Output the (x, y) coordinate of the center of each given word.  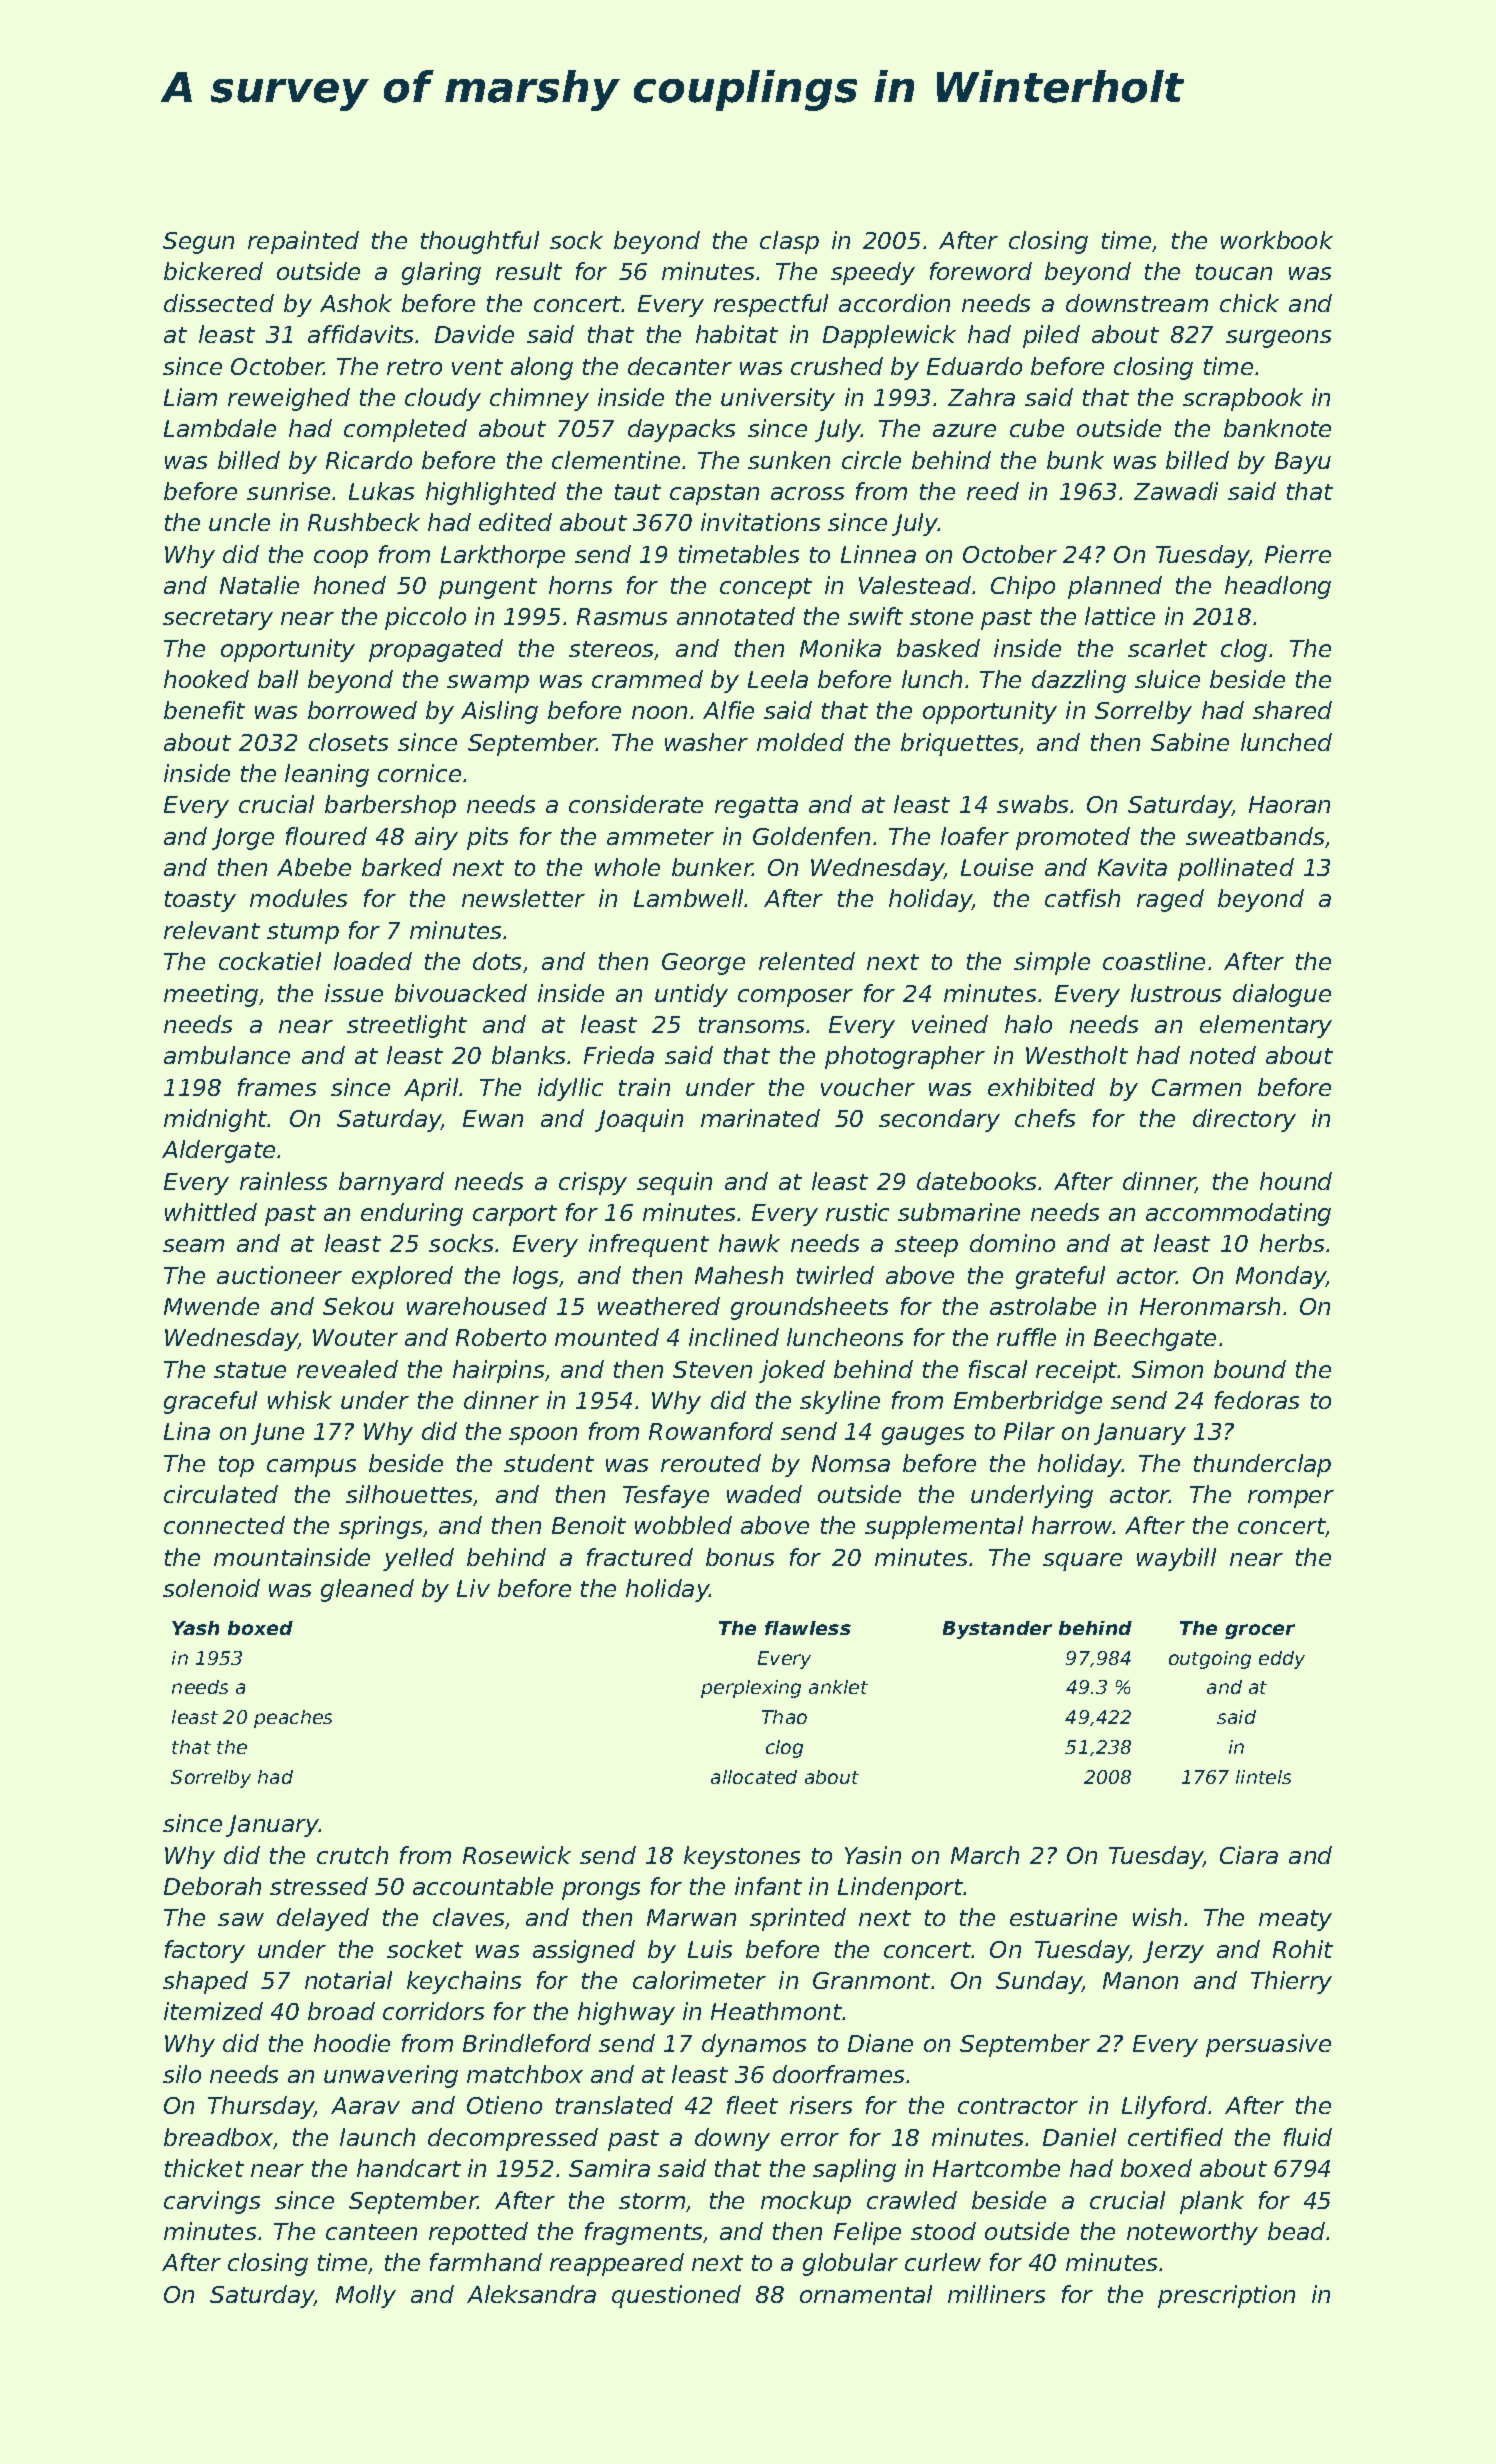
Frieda (619, 1055)
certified (1175, 2137)
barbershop (390, 806)
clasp (789, 242)
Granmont (871, 1980)
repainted (303, 242)
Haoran (1289, 804)
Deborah (212, 1886)
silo (182, 2074)
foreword (981, 271)
